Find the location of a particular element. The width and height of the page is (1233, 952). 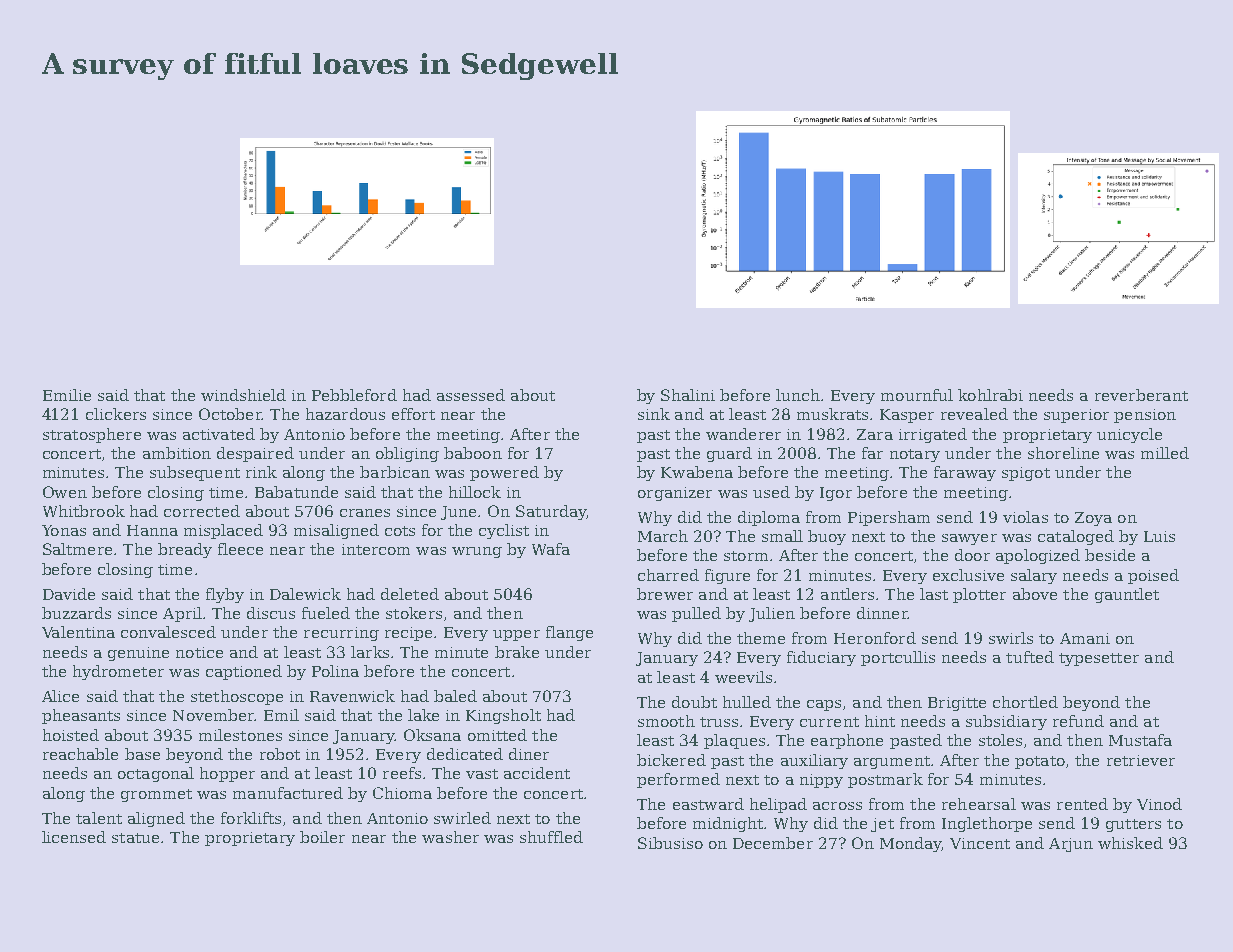

stoles is located at coordinates (1000, 740).
